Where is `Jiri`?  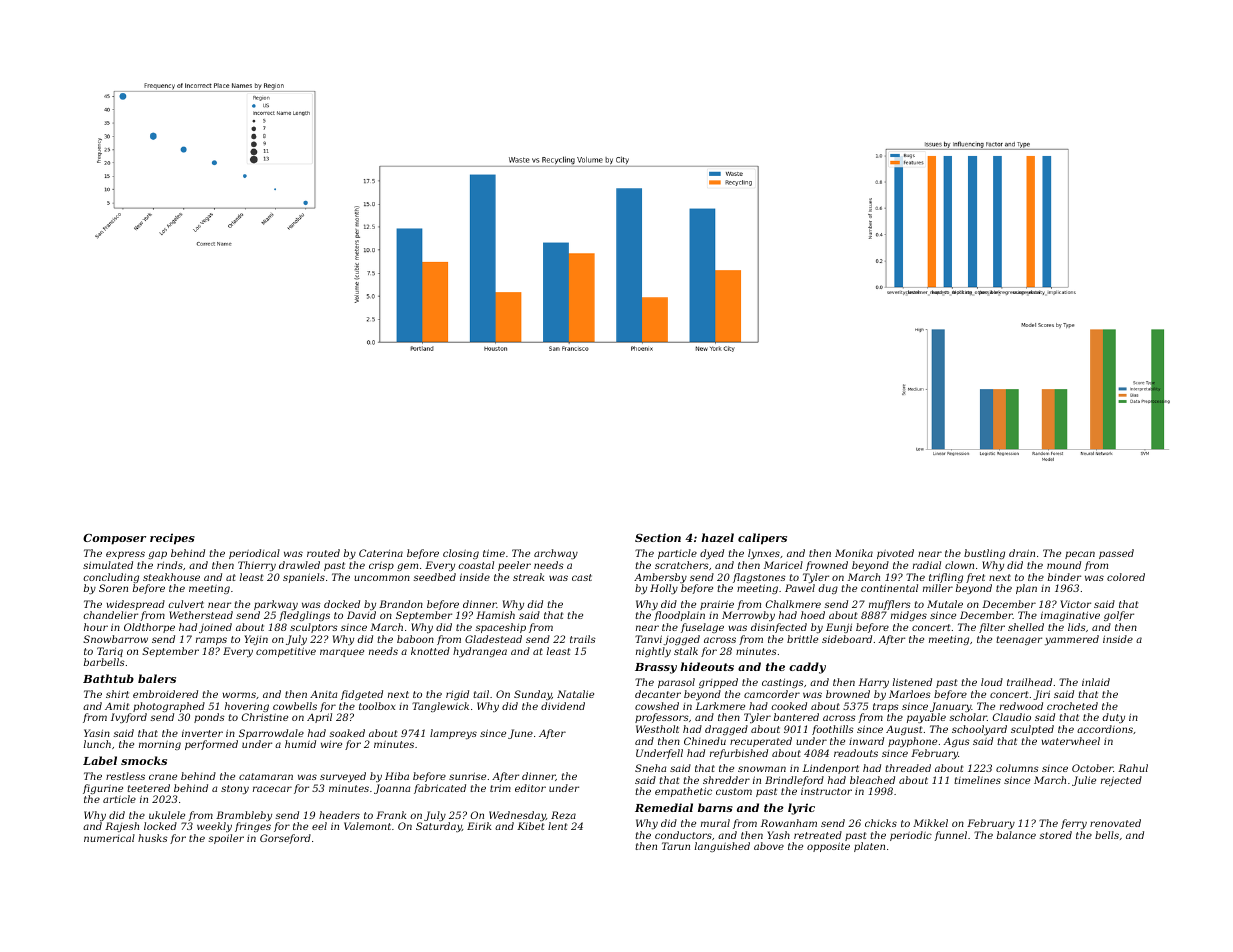 Jiri is located at coordinates (1041, 695).
